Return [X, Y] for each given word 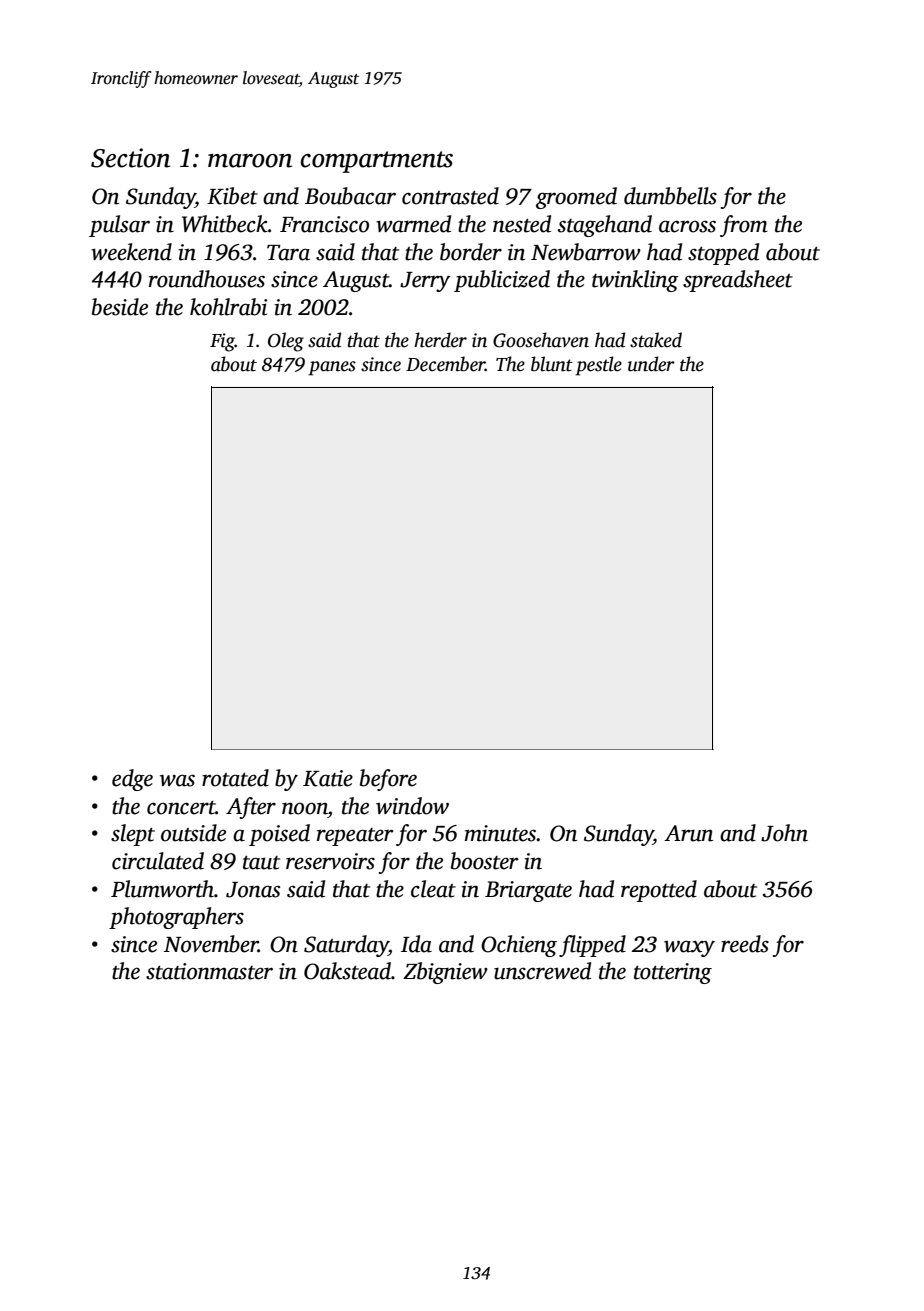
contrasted [450, 196]
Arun [688, 833]
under [651, 364]
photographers [176, 918]
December [445, 364]
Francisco [324, 224]
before [388, 780]
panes [332, 368]
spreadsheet [738, 281]
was [177, 780]
